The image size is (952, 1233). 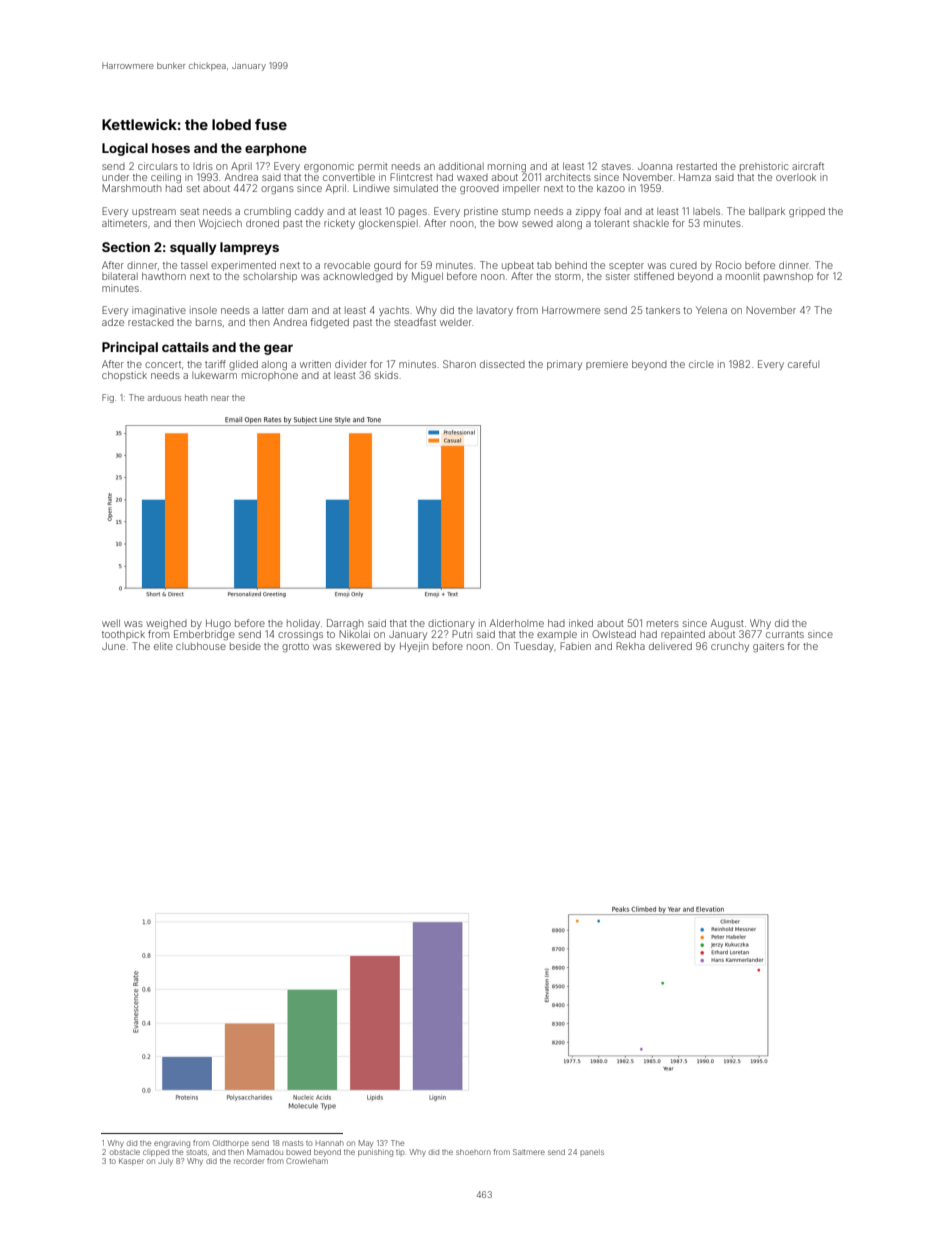 I want to click on simulated, so click(x=416, y=188).
